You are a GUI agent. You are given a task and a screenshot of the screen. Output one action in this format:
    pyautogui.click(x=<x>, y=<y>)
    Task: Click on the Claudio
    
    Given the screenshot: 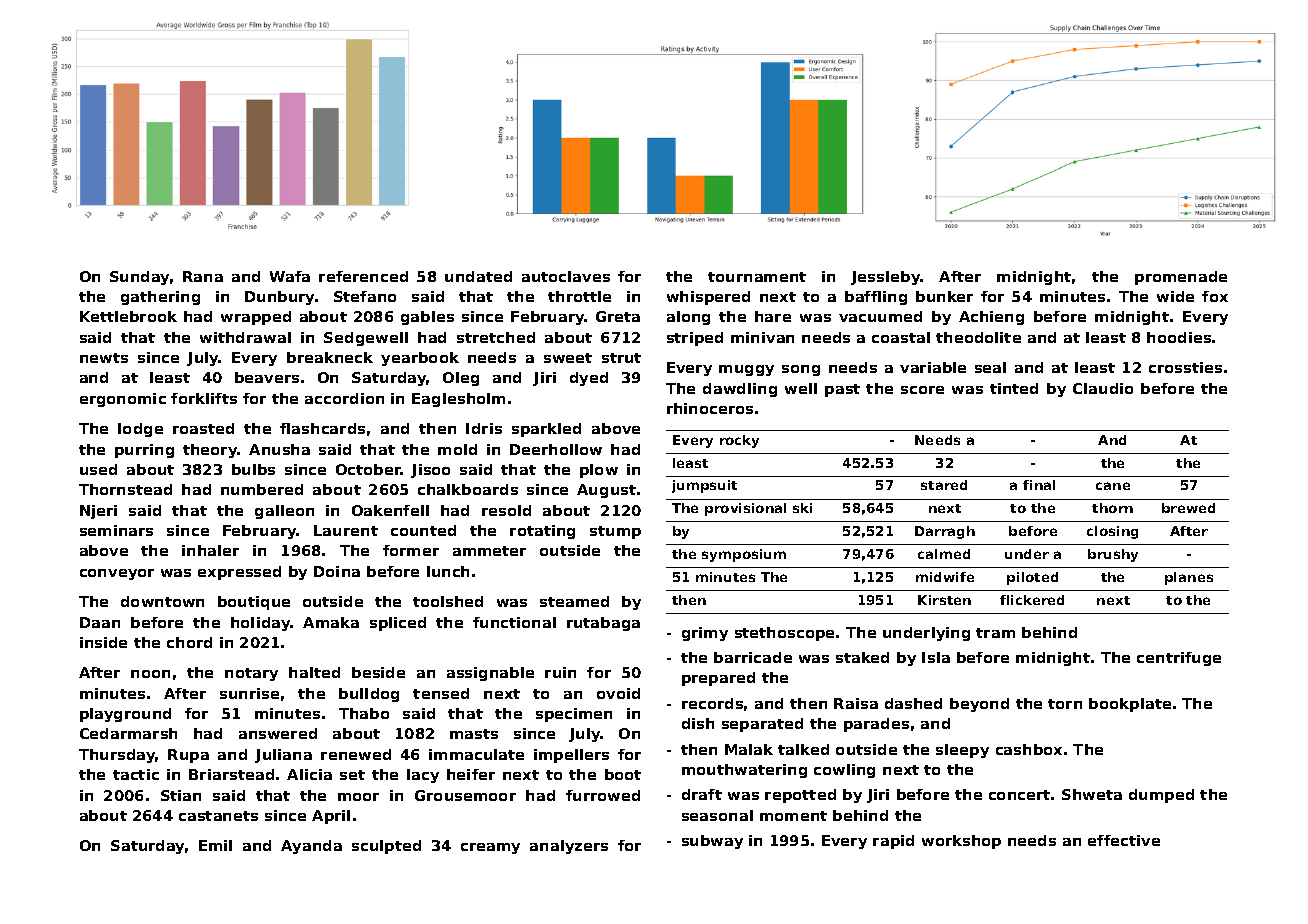 What is the action you would take?
    pyautogui.click(x=1103, y=388)
